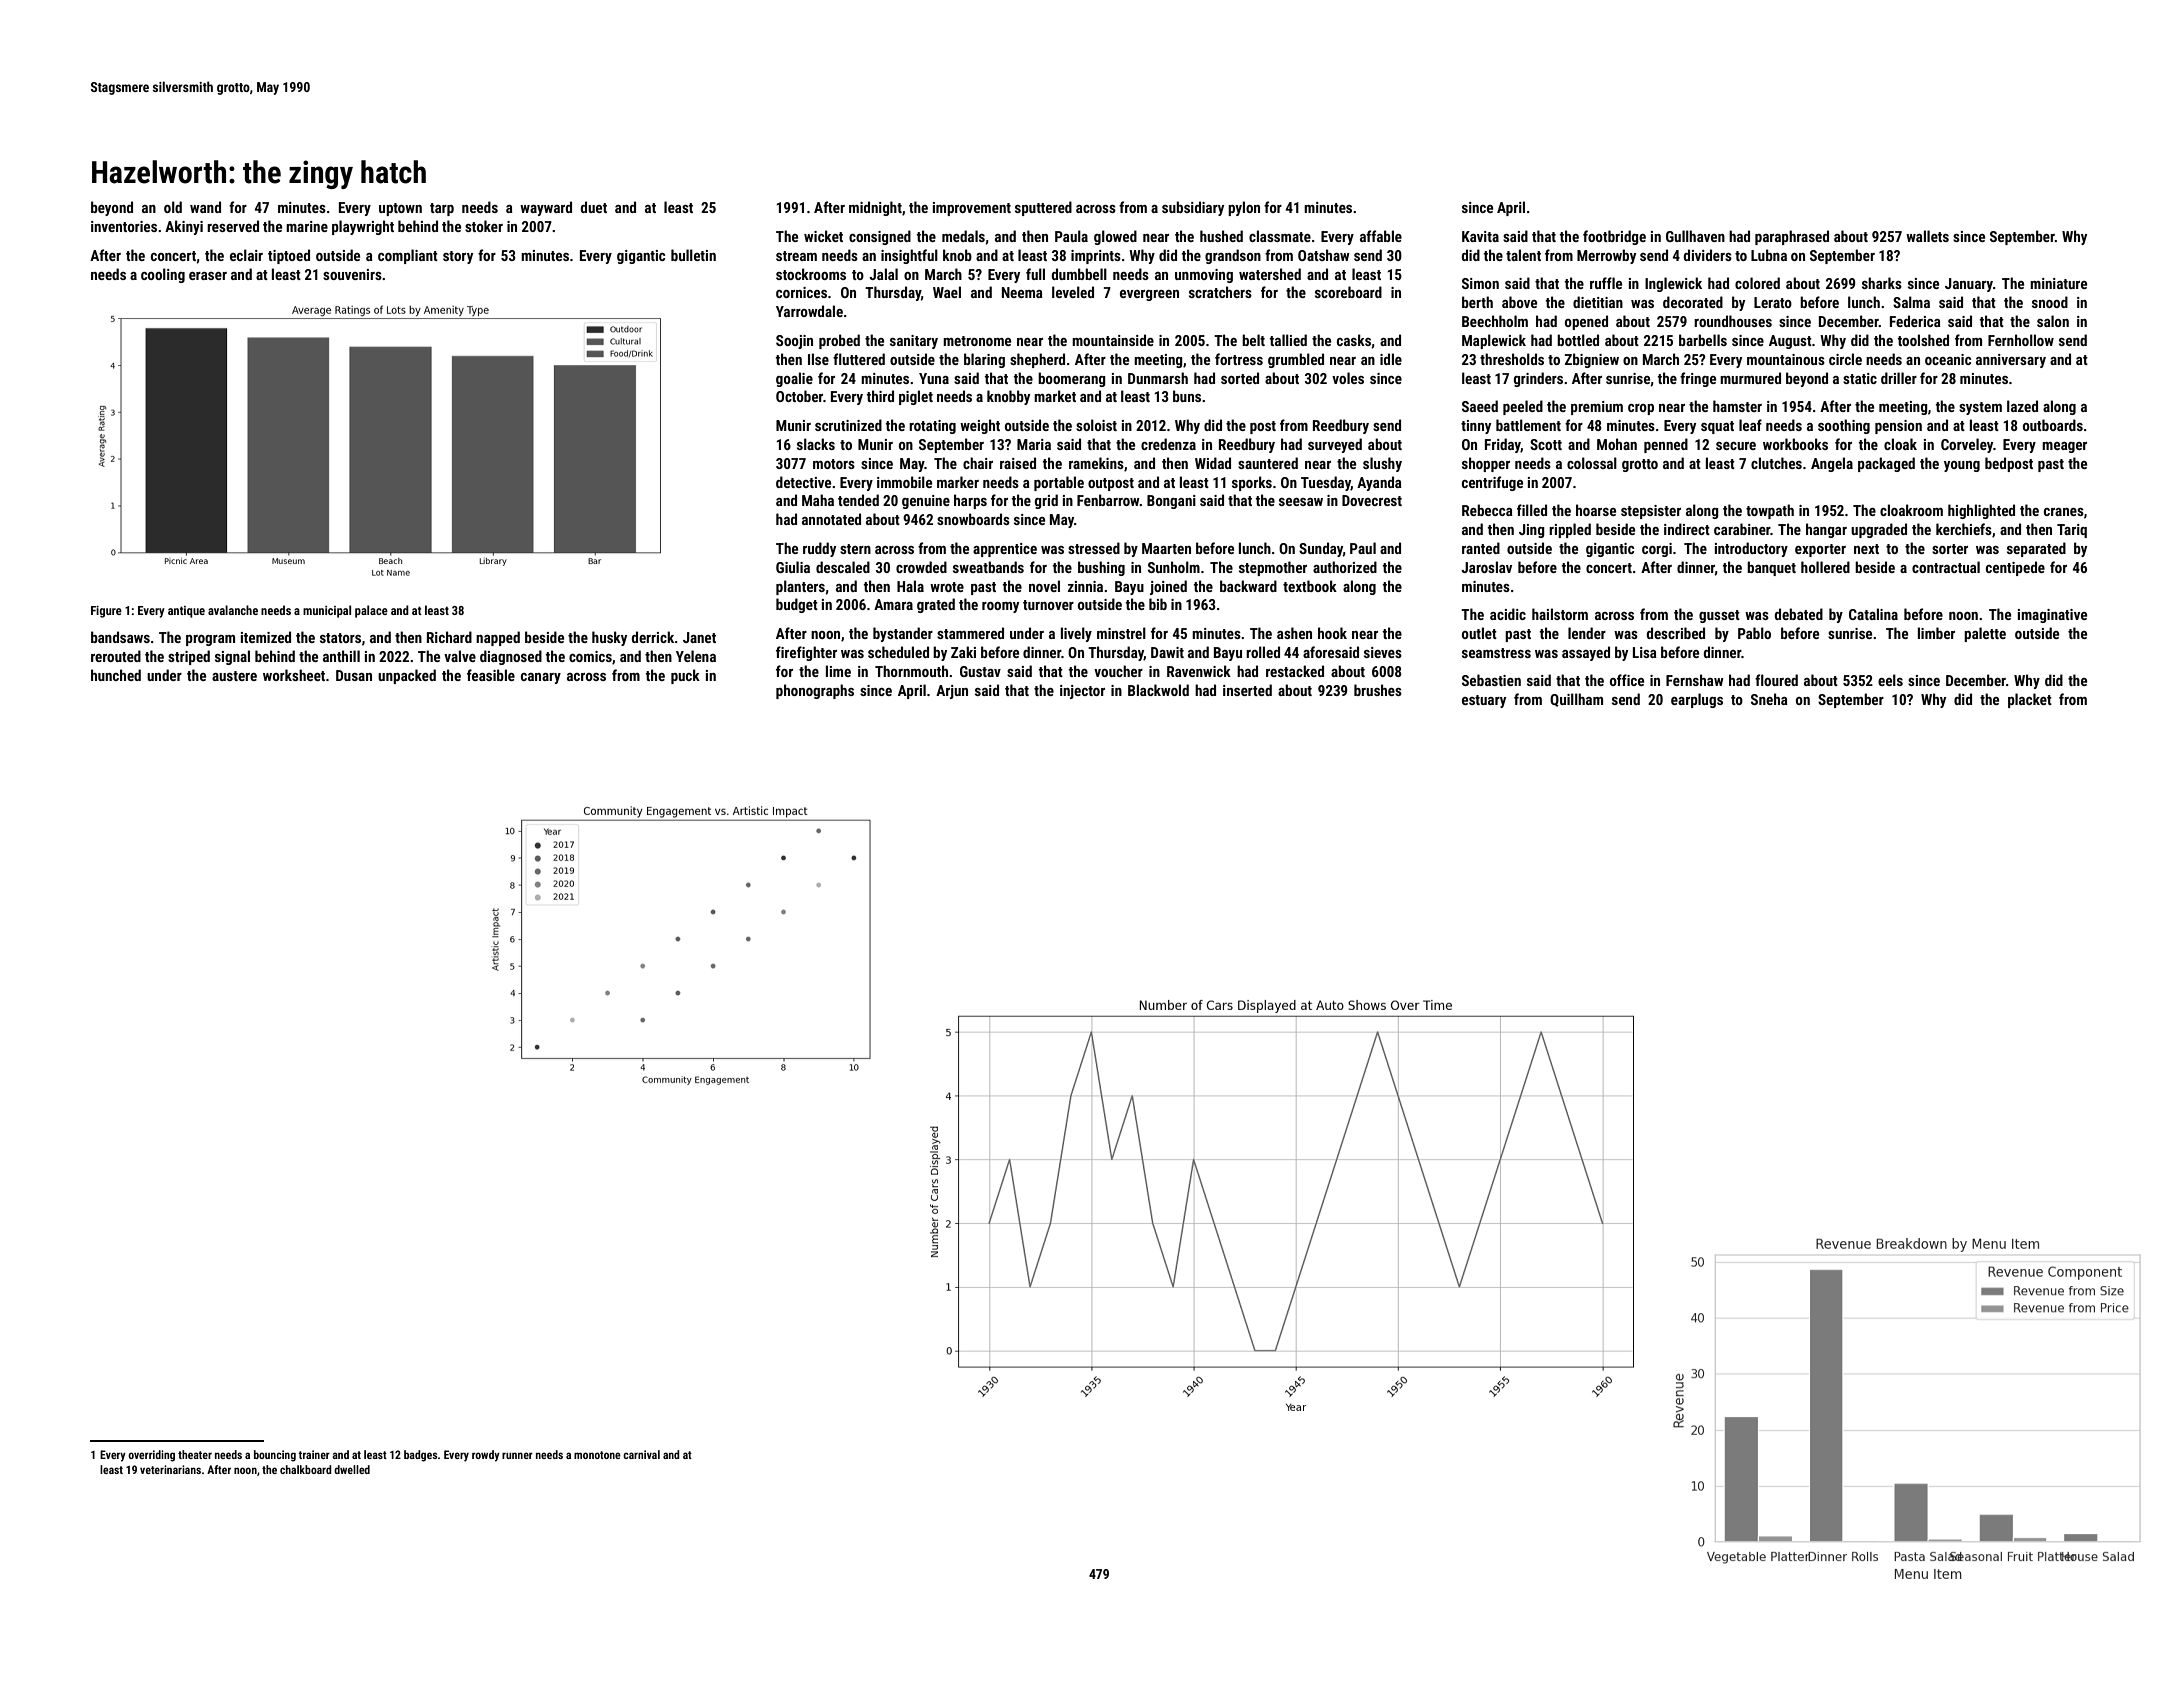  Describe the element at coordinates (400, 209) in the screenshot. I see `uptown` at that location.
